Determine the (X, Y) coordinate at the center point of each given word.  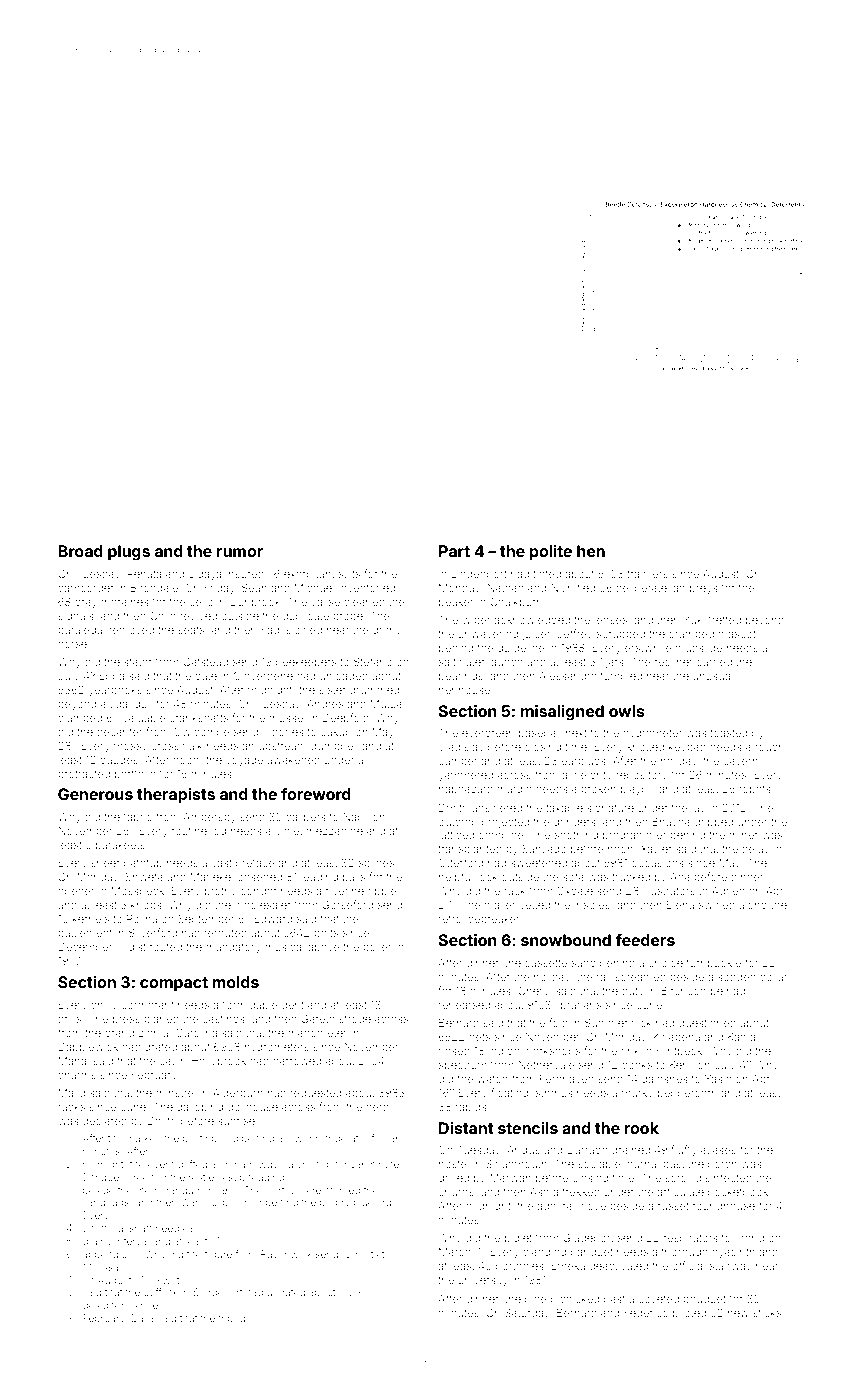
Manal (74, 1061)
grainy (97, 1242)
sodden (737, 977)
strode (355, 1019)
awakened (293, 760)
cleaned (364, 602)
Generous (95, 794)
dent (292, 1005)
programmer (634, 837)
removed (131, 630)
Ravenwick (286, 1254)
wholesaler (263, 905)
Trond (749, 1237)
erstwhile (648, 648)
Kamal (743, 1037)
